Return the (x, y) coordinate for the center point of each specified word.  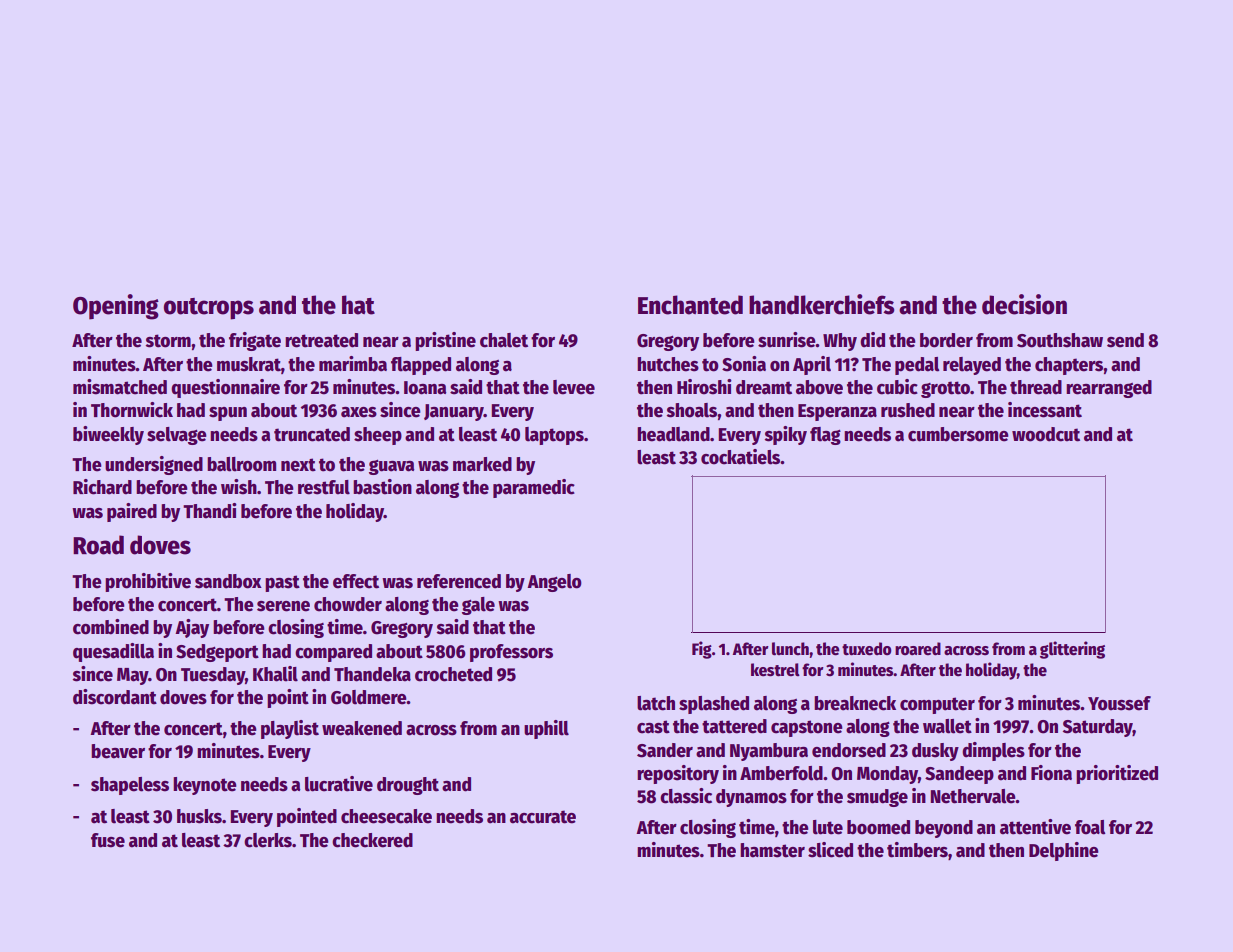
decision (1024, 304)
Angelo (554, 583)
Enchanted (690, 305)
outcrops (209, 309)
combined (111, 627)
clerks (268, 840)
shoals (691, 410)
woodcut (1046, 434)
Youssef (1119, 703)
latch (656, 703)
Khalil (275, 674)
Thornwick (132, 410)
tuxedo (866, 649)
